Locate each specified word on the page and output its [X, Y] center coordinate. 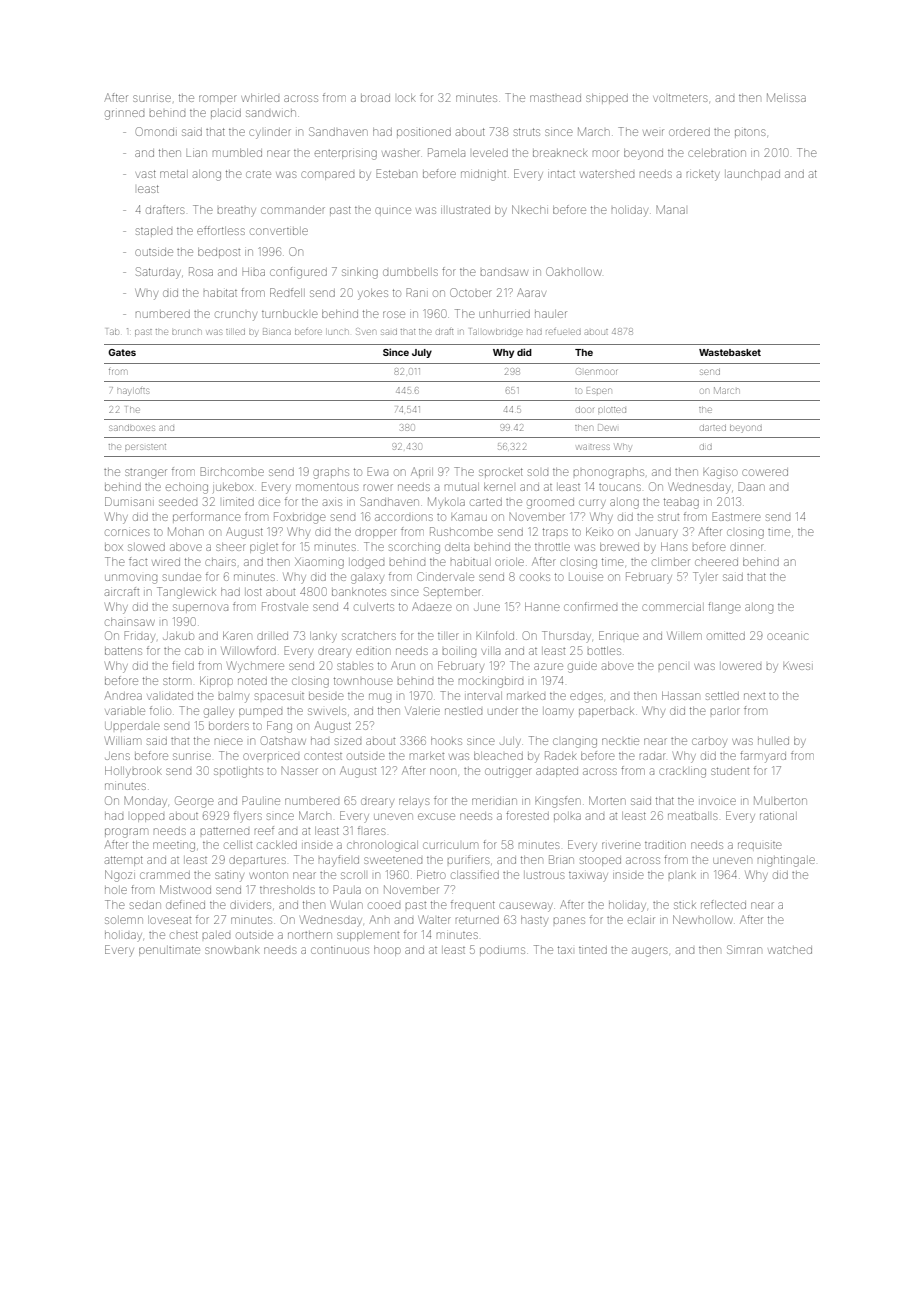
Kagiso [720, 473]
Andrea [123, 695]
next [754, 696]
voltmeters [680, 98]
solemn [124, 920]
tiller [448, 636]
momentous [327, 487]
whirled [260, 98]
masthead [555, 98]
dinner [747, 547]
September [452, 591]
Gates [122, 352]
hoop [387, 951]
